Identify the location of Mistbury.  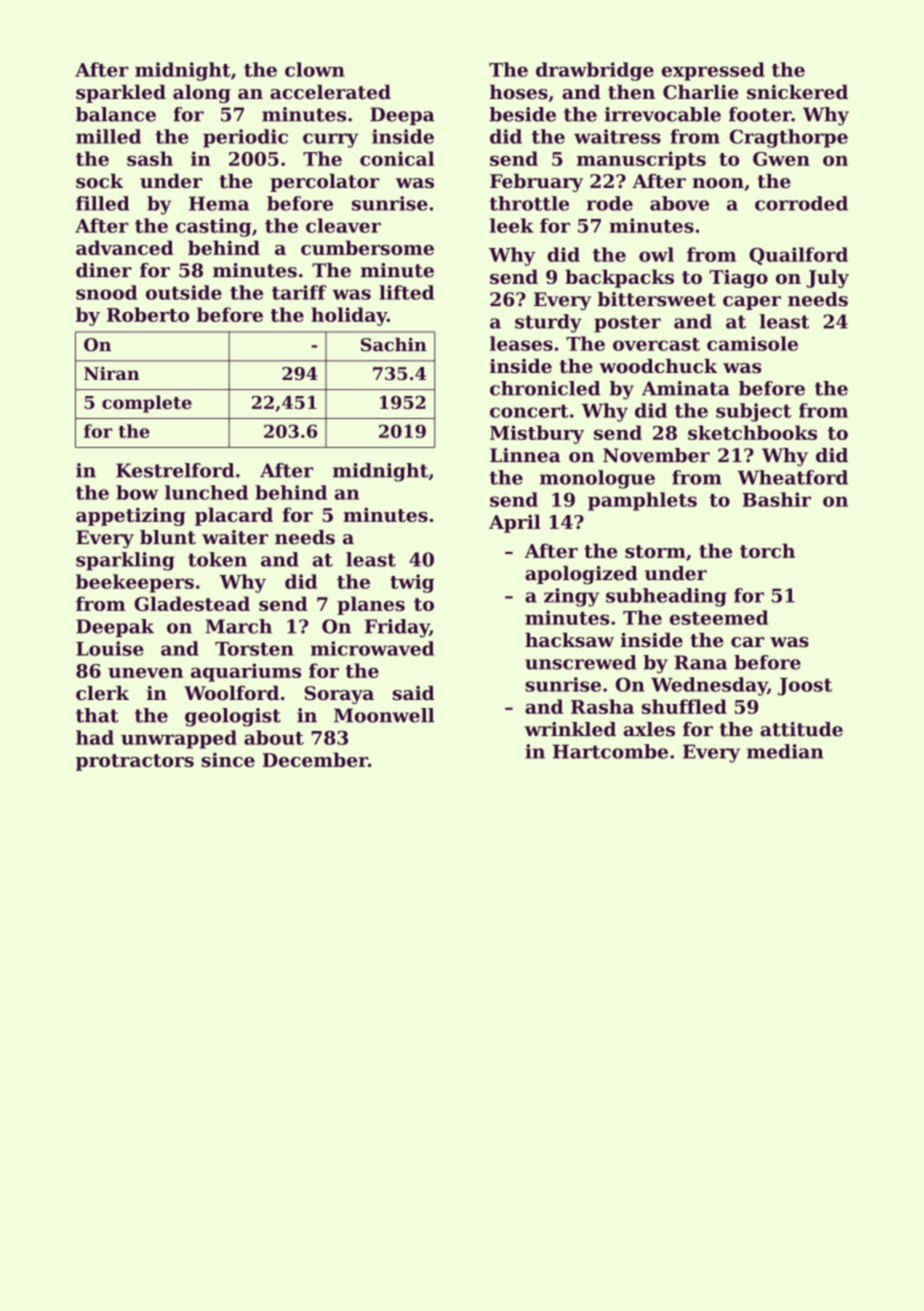
(537, 434).
